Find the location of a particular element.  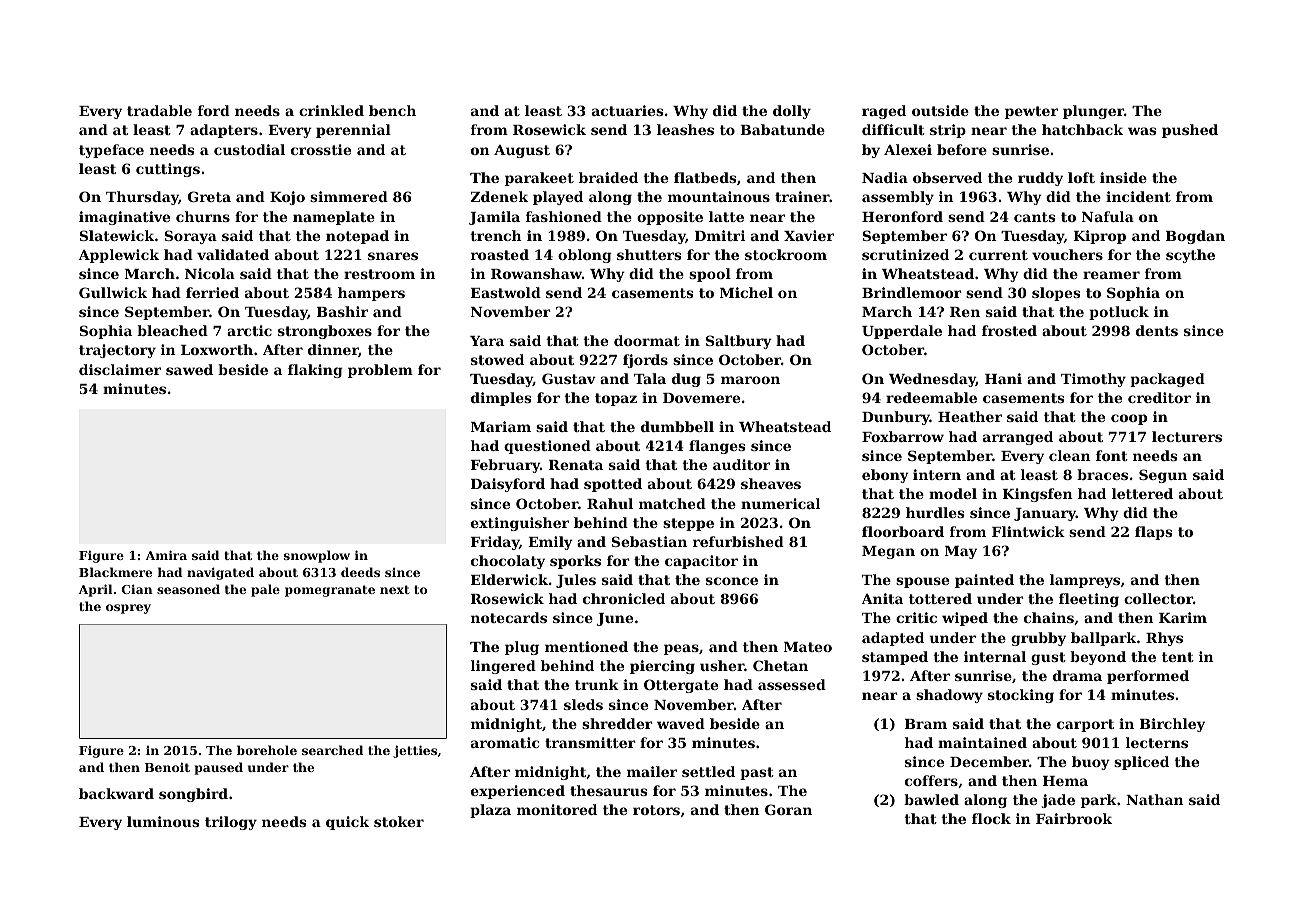

arranged is located at coordinates (1018, 438).
